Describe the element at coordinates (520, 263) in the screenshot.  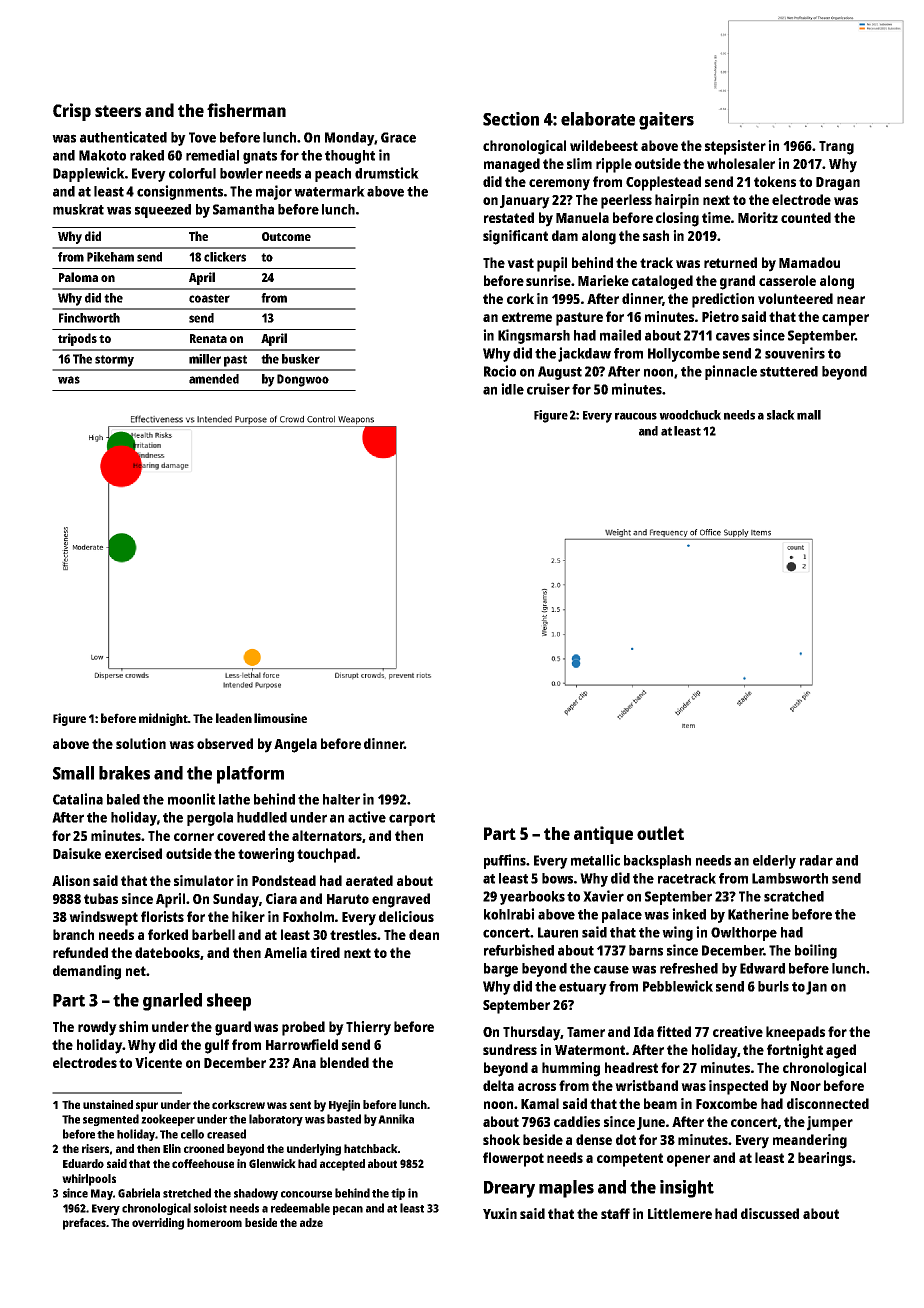
I see `vast` at that location.
